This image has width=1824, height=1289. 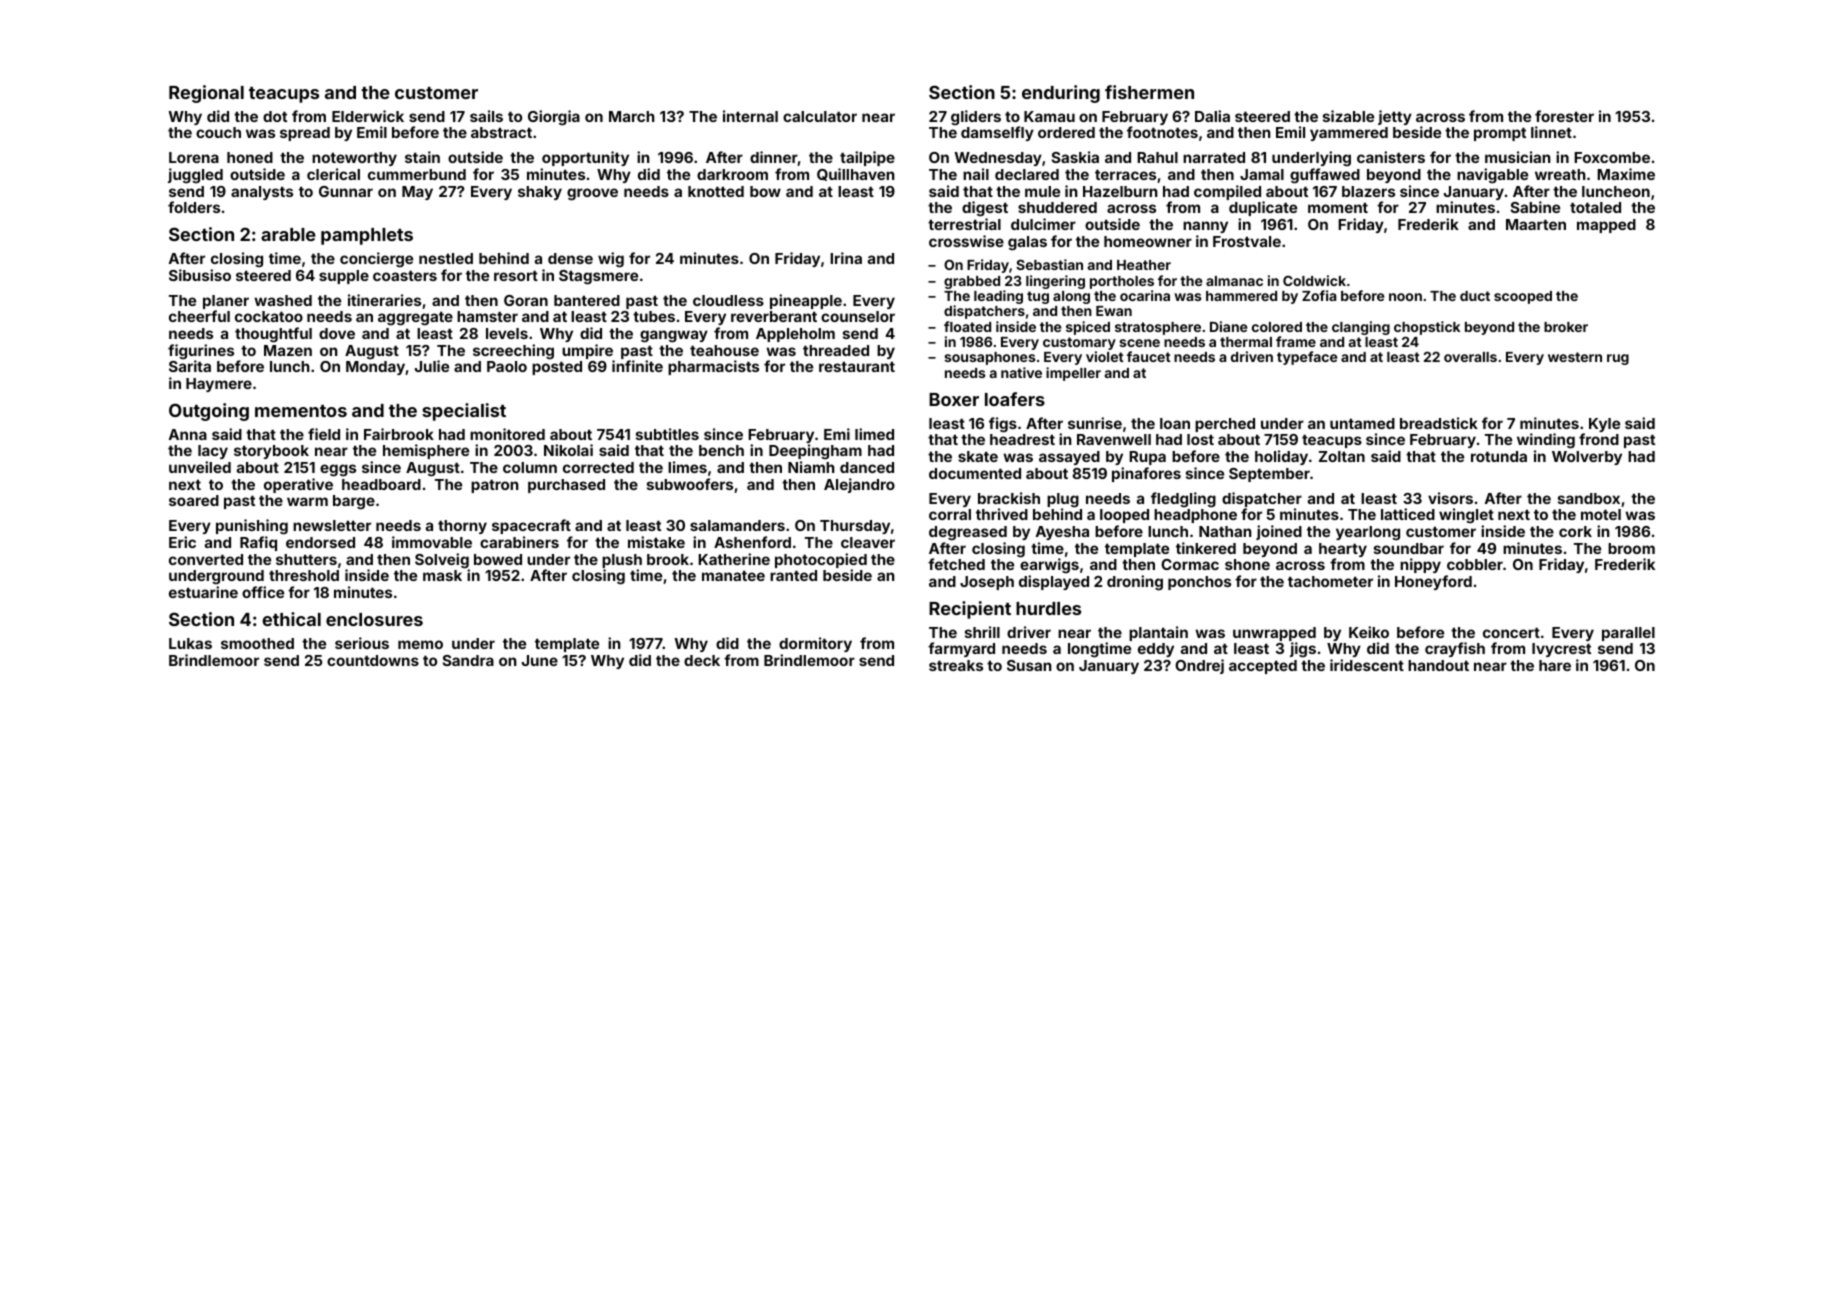 I want to click on fishermen, so click(x=1149, y=92).
